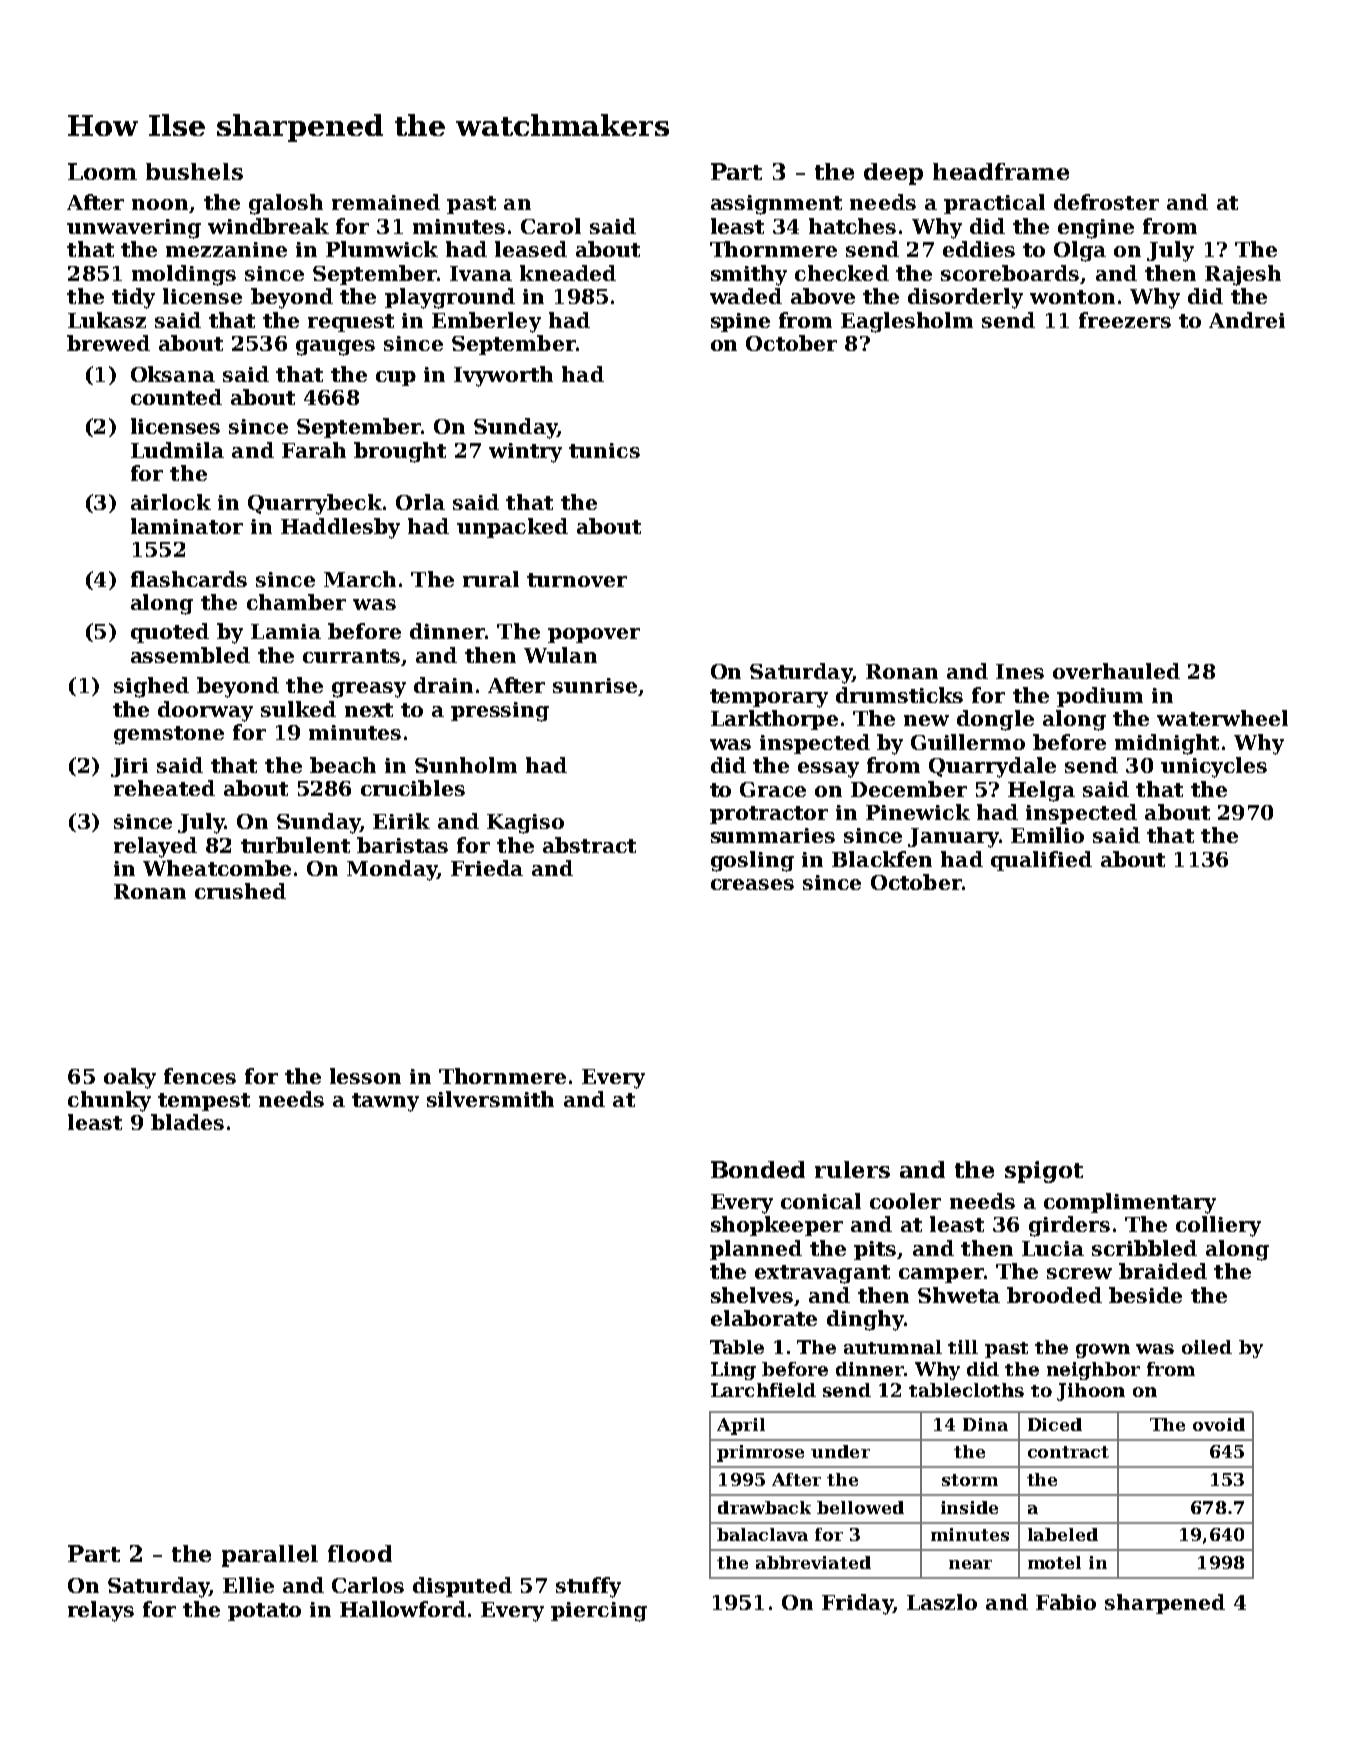  Describe the element at coordinates (270, 1556) in the page. I see `parallel` at that location.
